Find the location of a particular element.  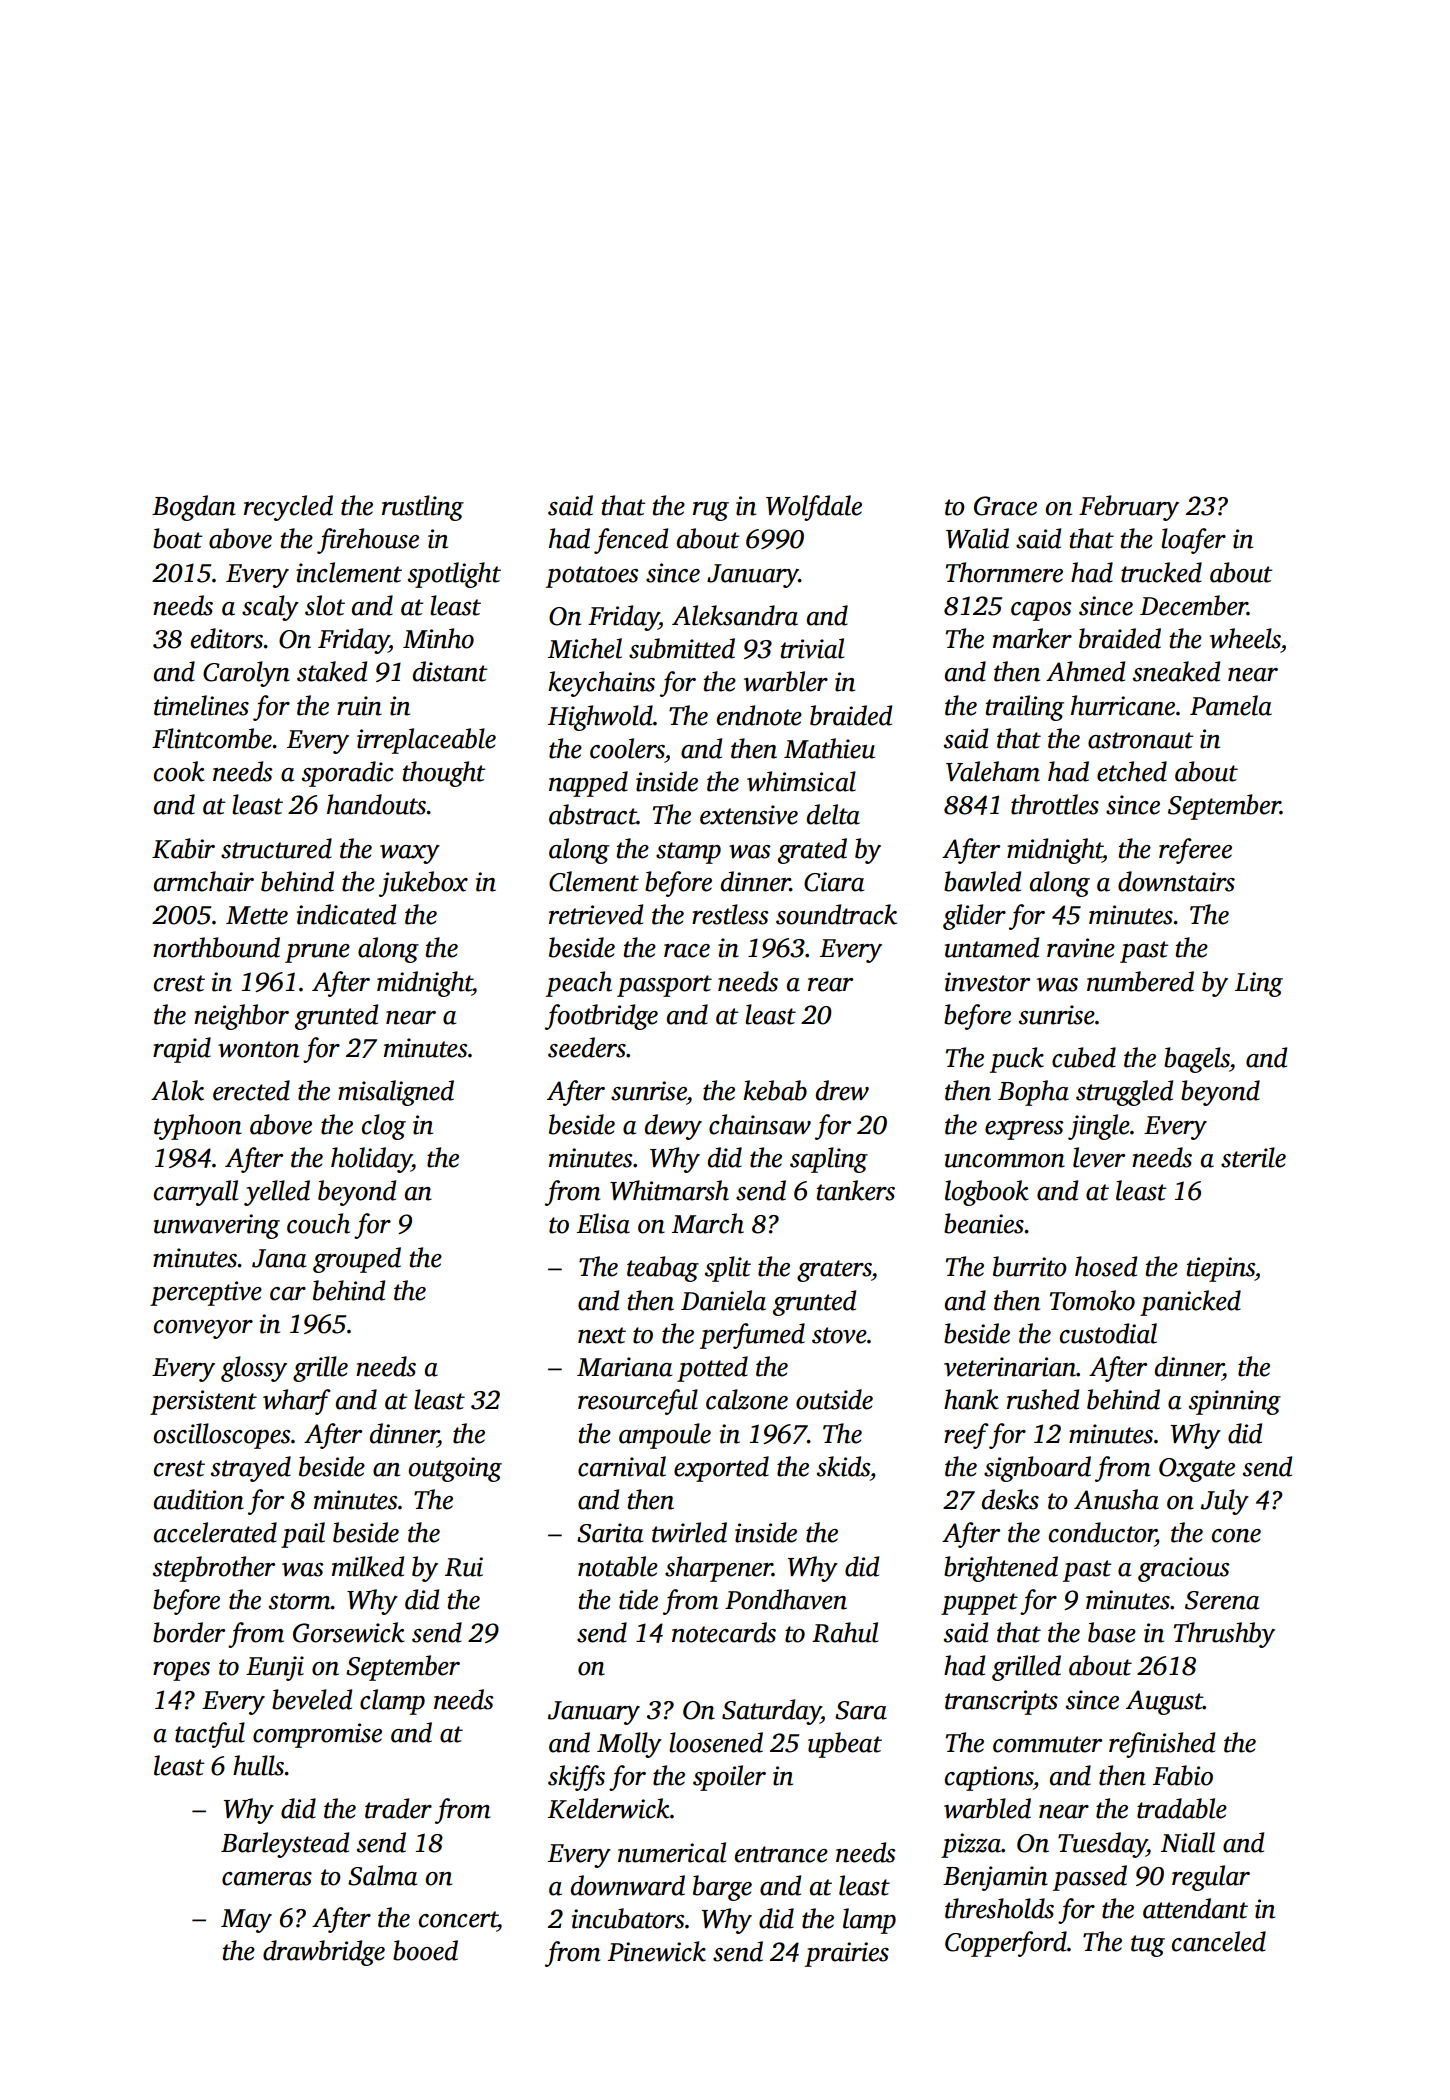

investor is located at coordinates (987, 982).
